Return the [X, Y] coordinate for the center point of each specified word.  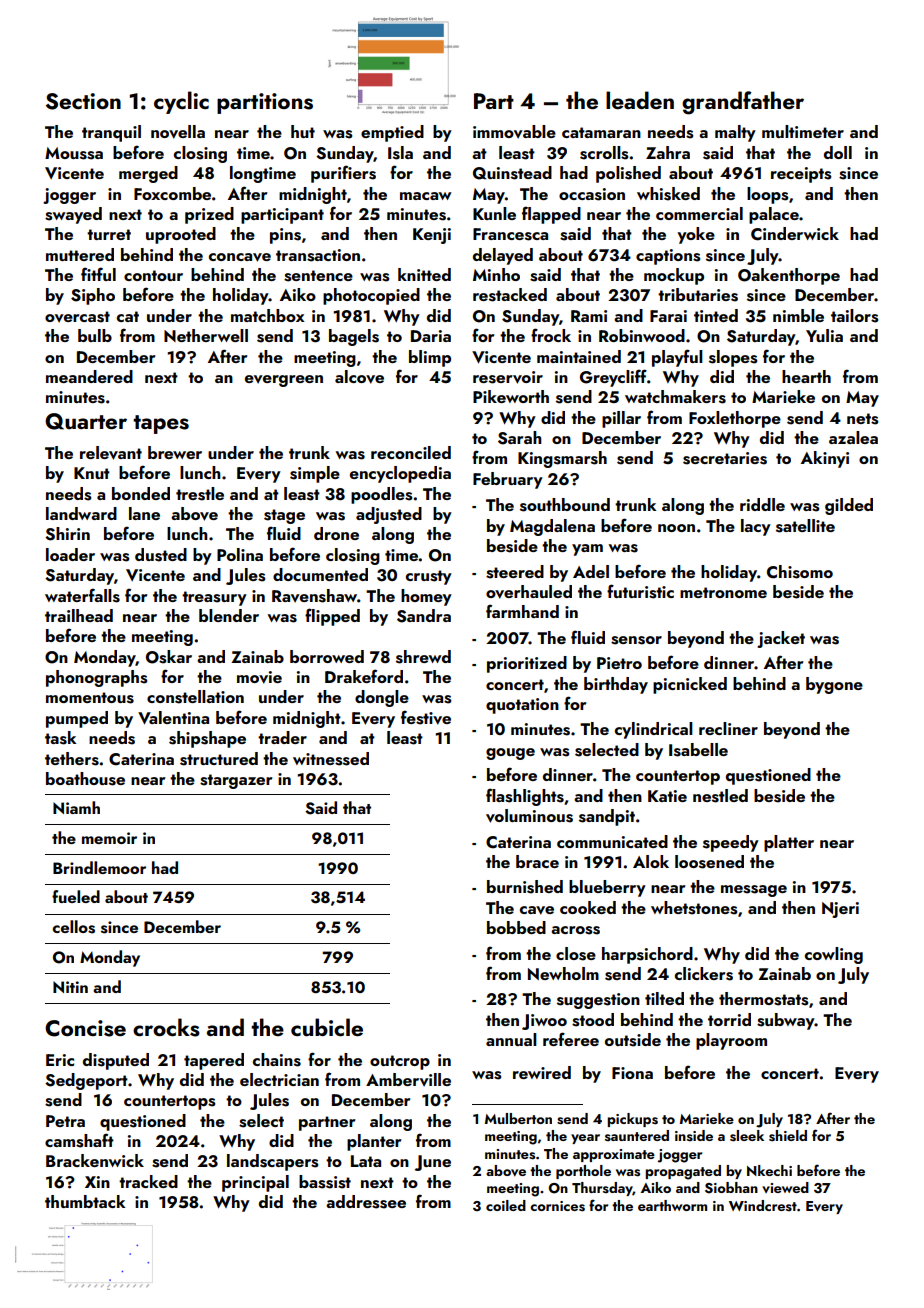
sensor [636, 640]
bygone [834, 685]
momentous [90, 698]
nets [862, 419]
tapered [214, 1061]
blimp [430, 358]
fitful [98, 274]
